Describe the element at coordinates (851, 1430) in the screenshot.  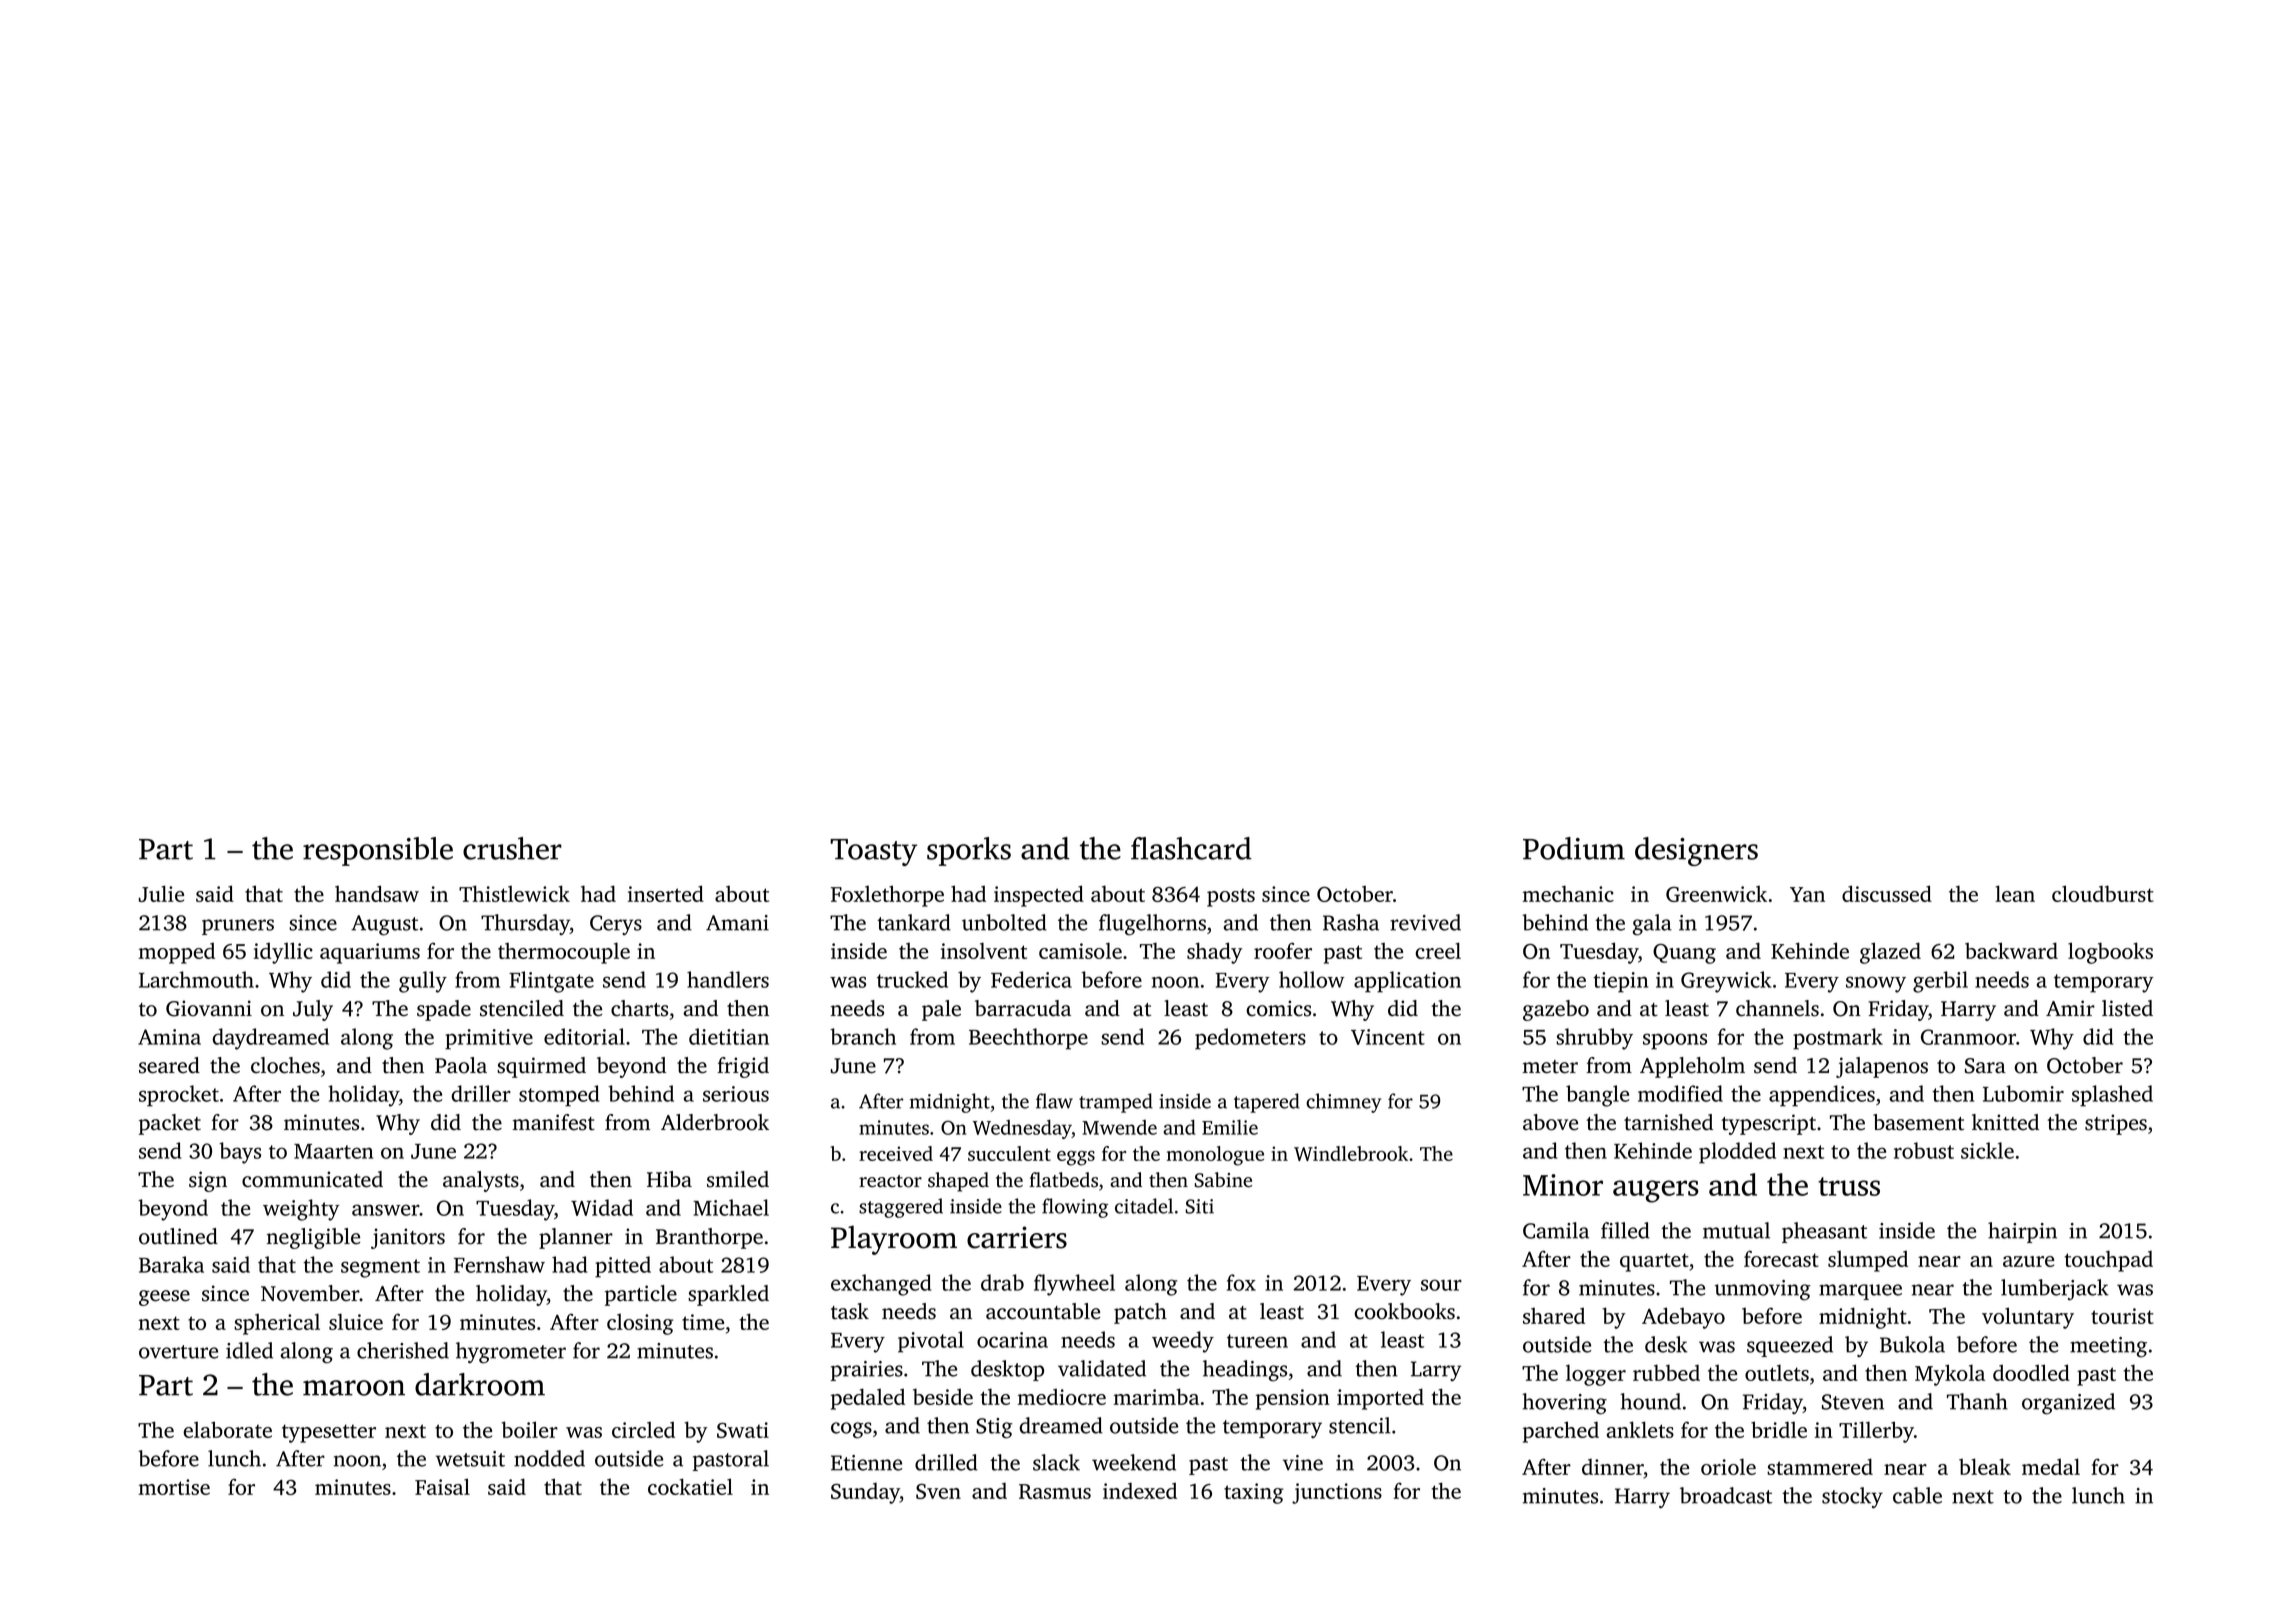
I see `cogs` at that location.
